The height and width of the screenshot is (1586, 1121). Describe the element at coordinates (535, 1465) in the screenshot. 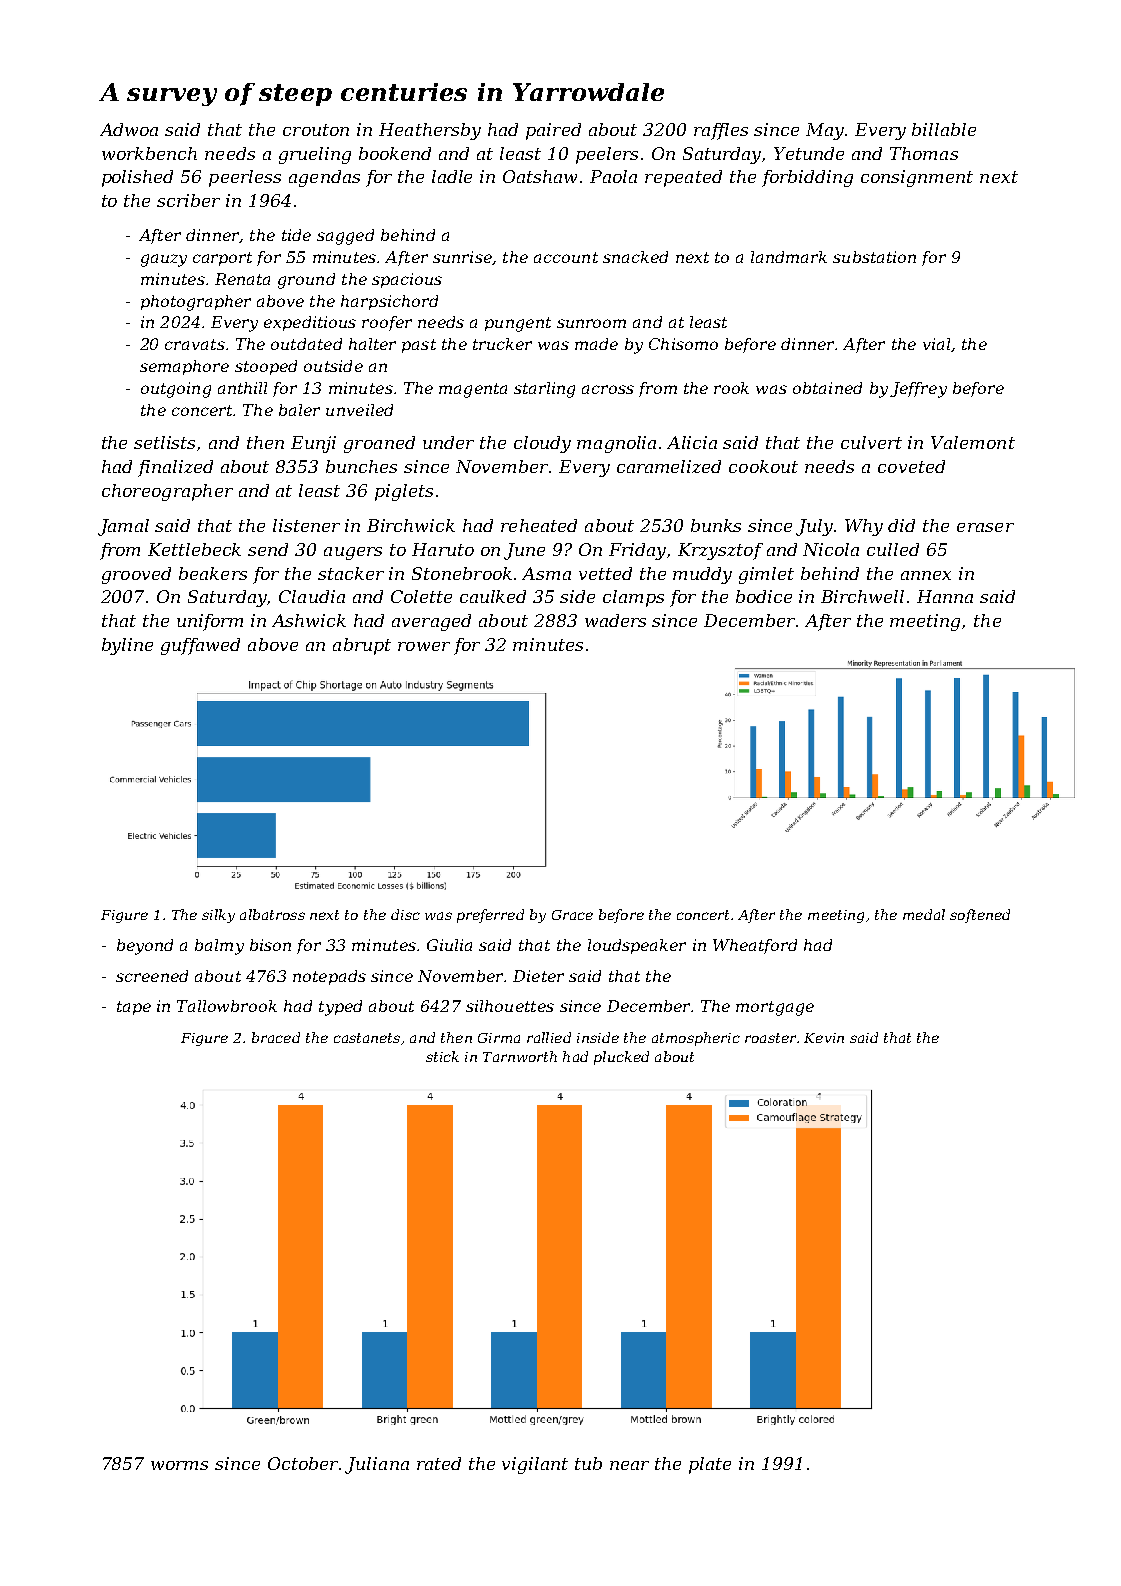

I see `vigilant` at that location.
